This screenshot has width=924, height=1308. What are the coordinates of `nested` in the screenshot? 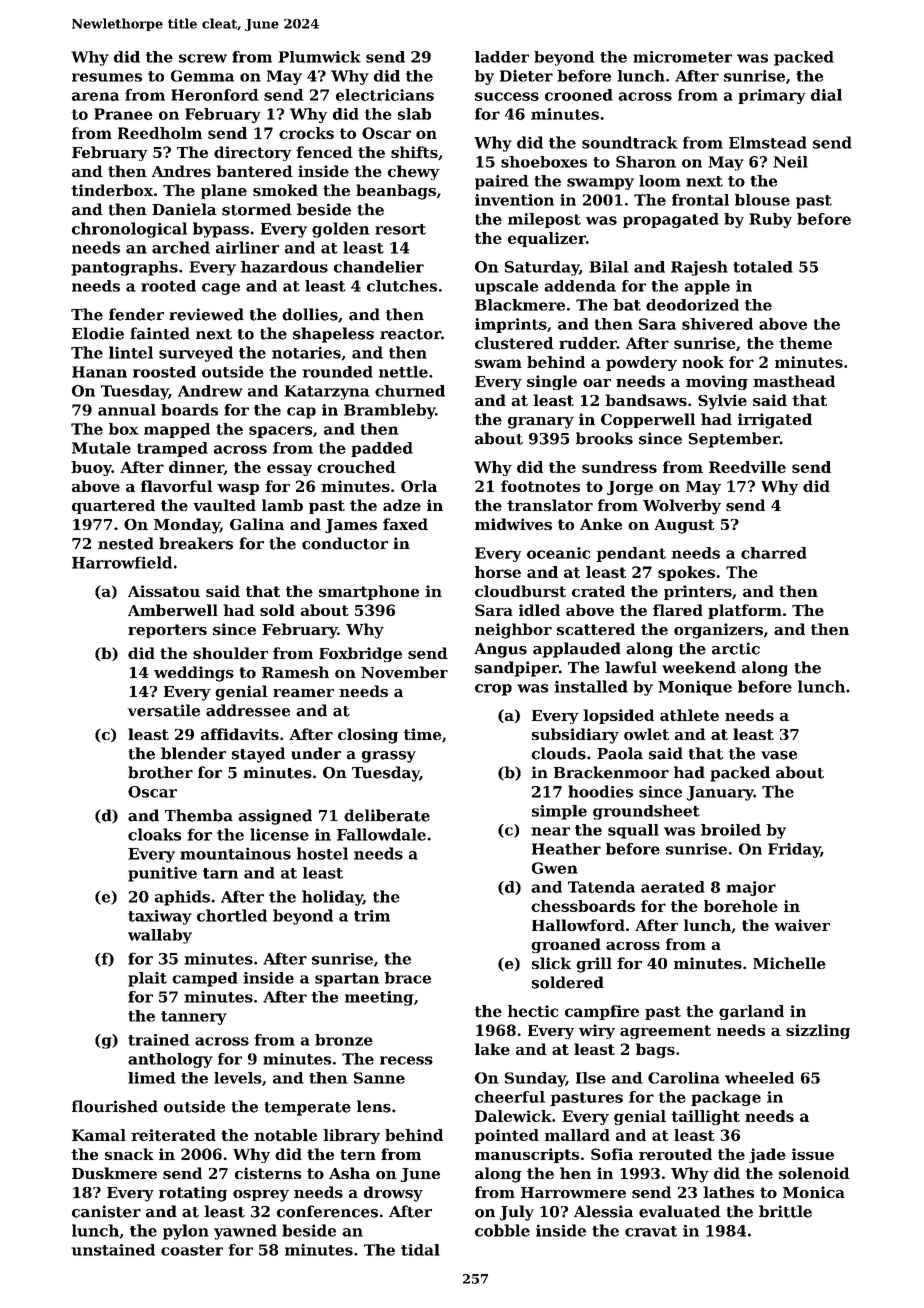 It's located at (126, 543).
